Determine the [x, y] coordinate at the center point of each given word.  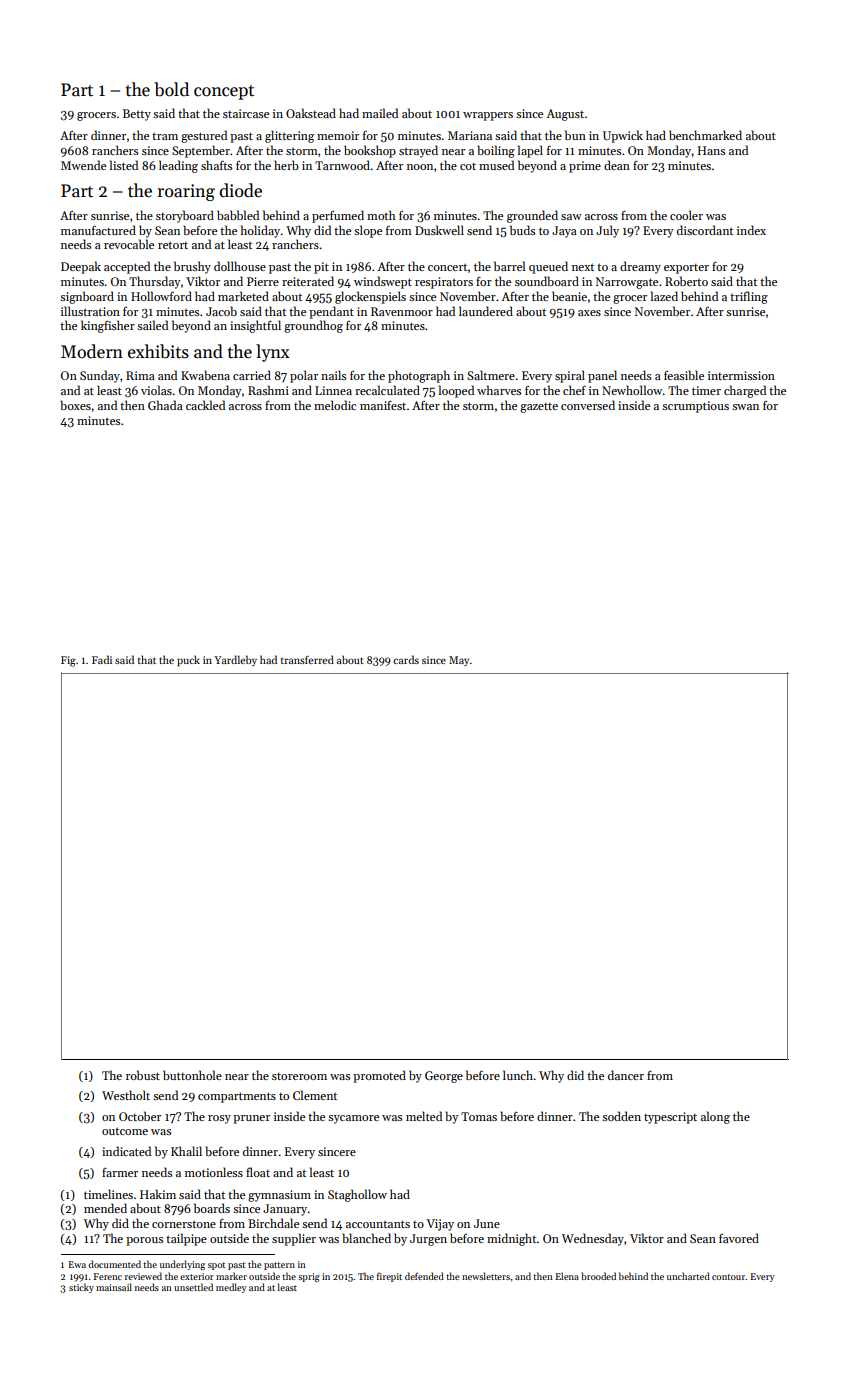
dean [617, 165]
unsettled [193, 1287]
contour [729, 1277]
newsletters [486, 1276]
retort [173, 245]
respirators [444, 283]
